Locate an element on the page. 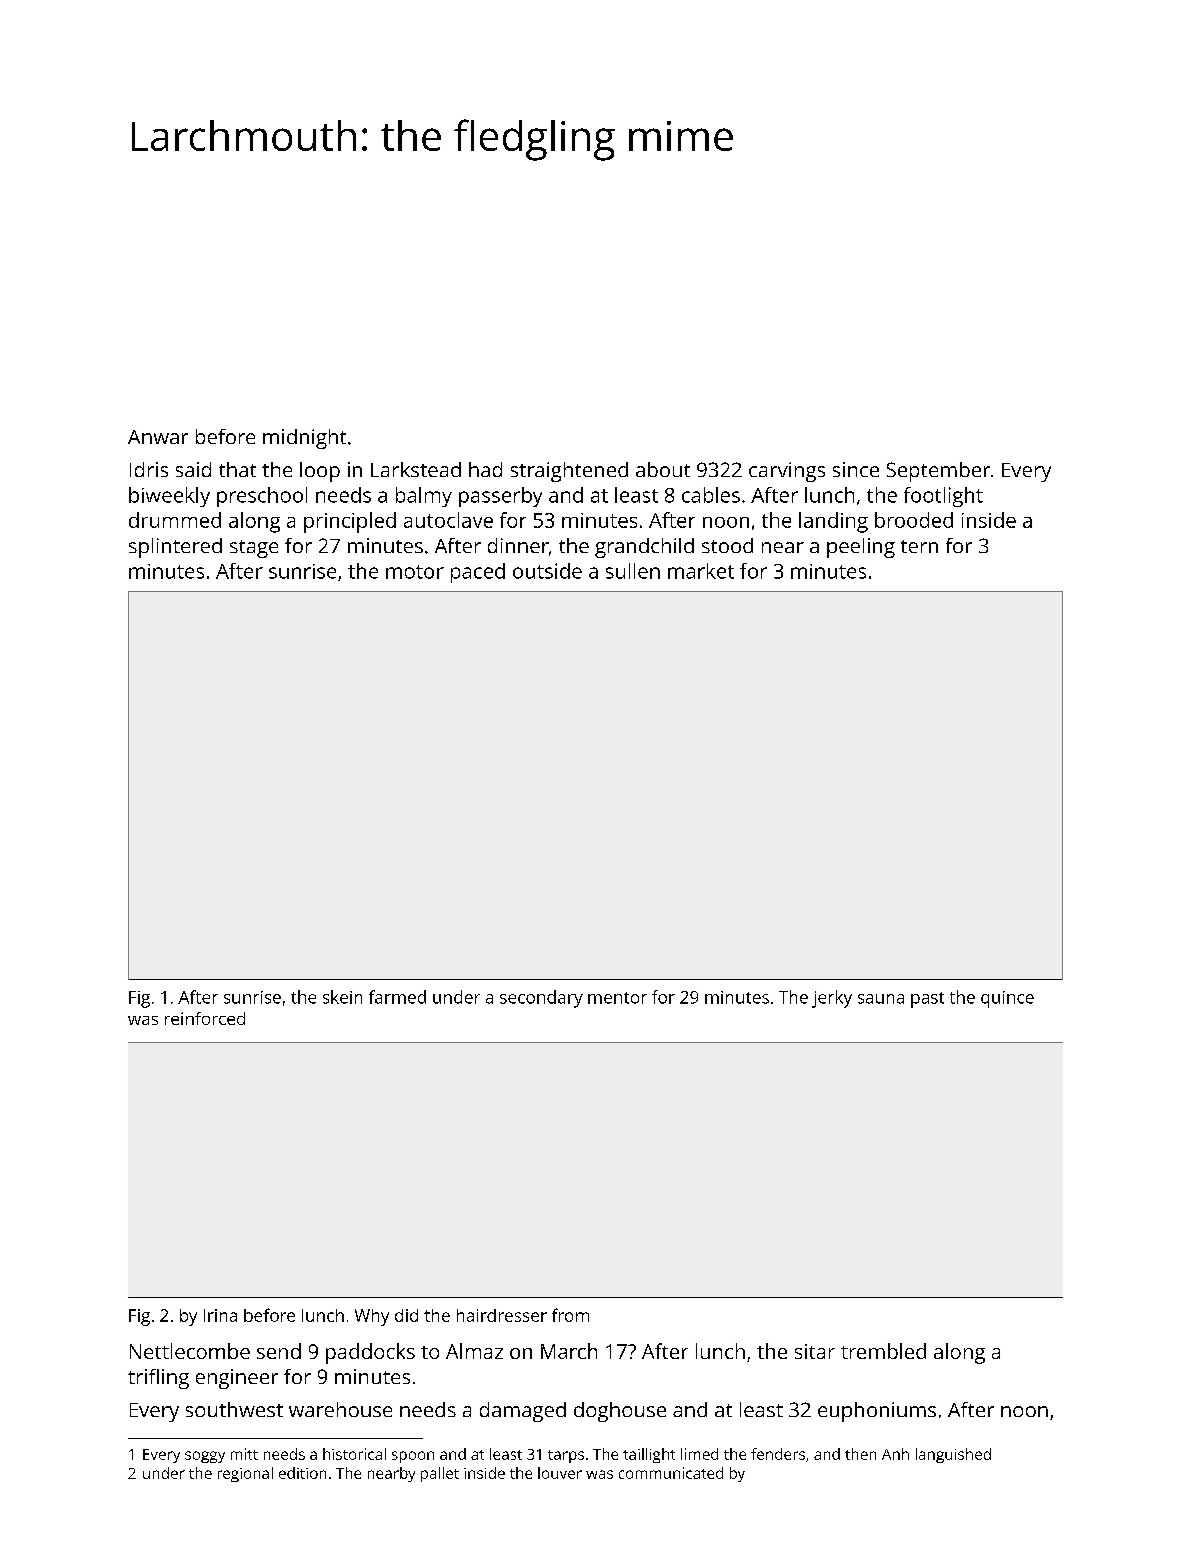 The width and height of the image is (1191, 1541). loop is located at coordinates (320, 472).
